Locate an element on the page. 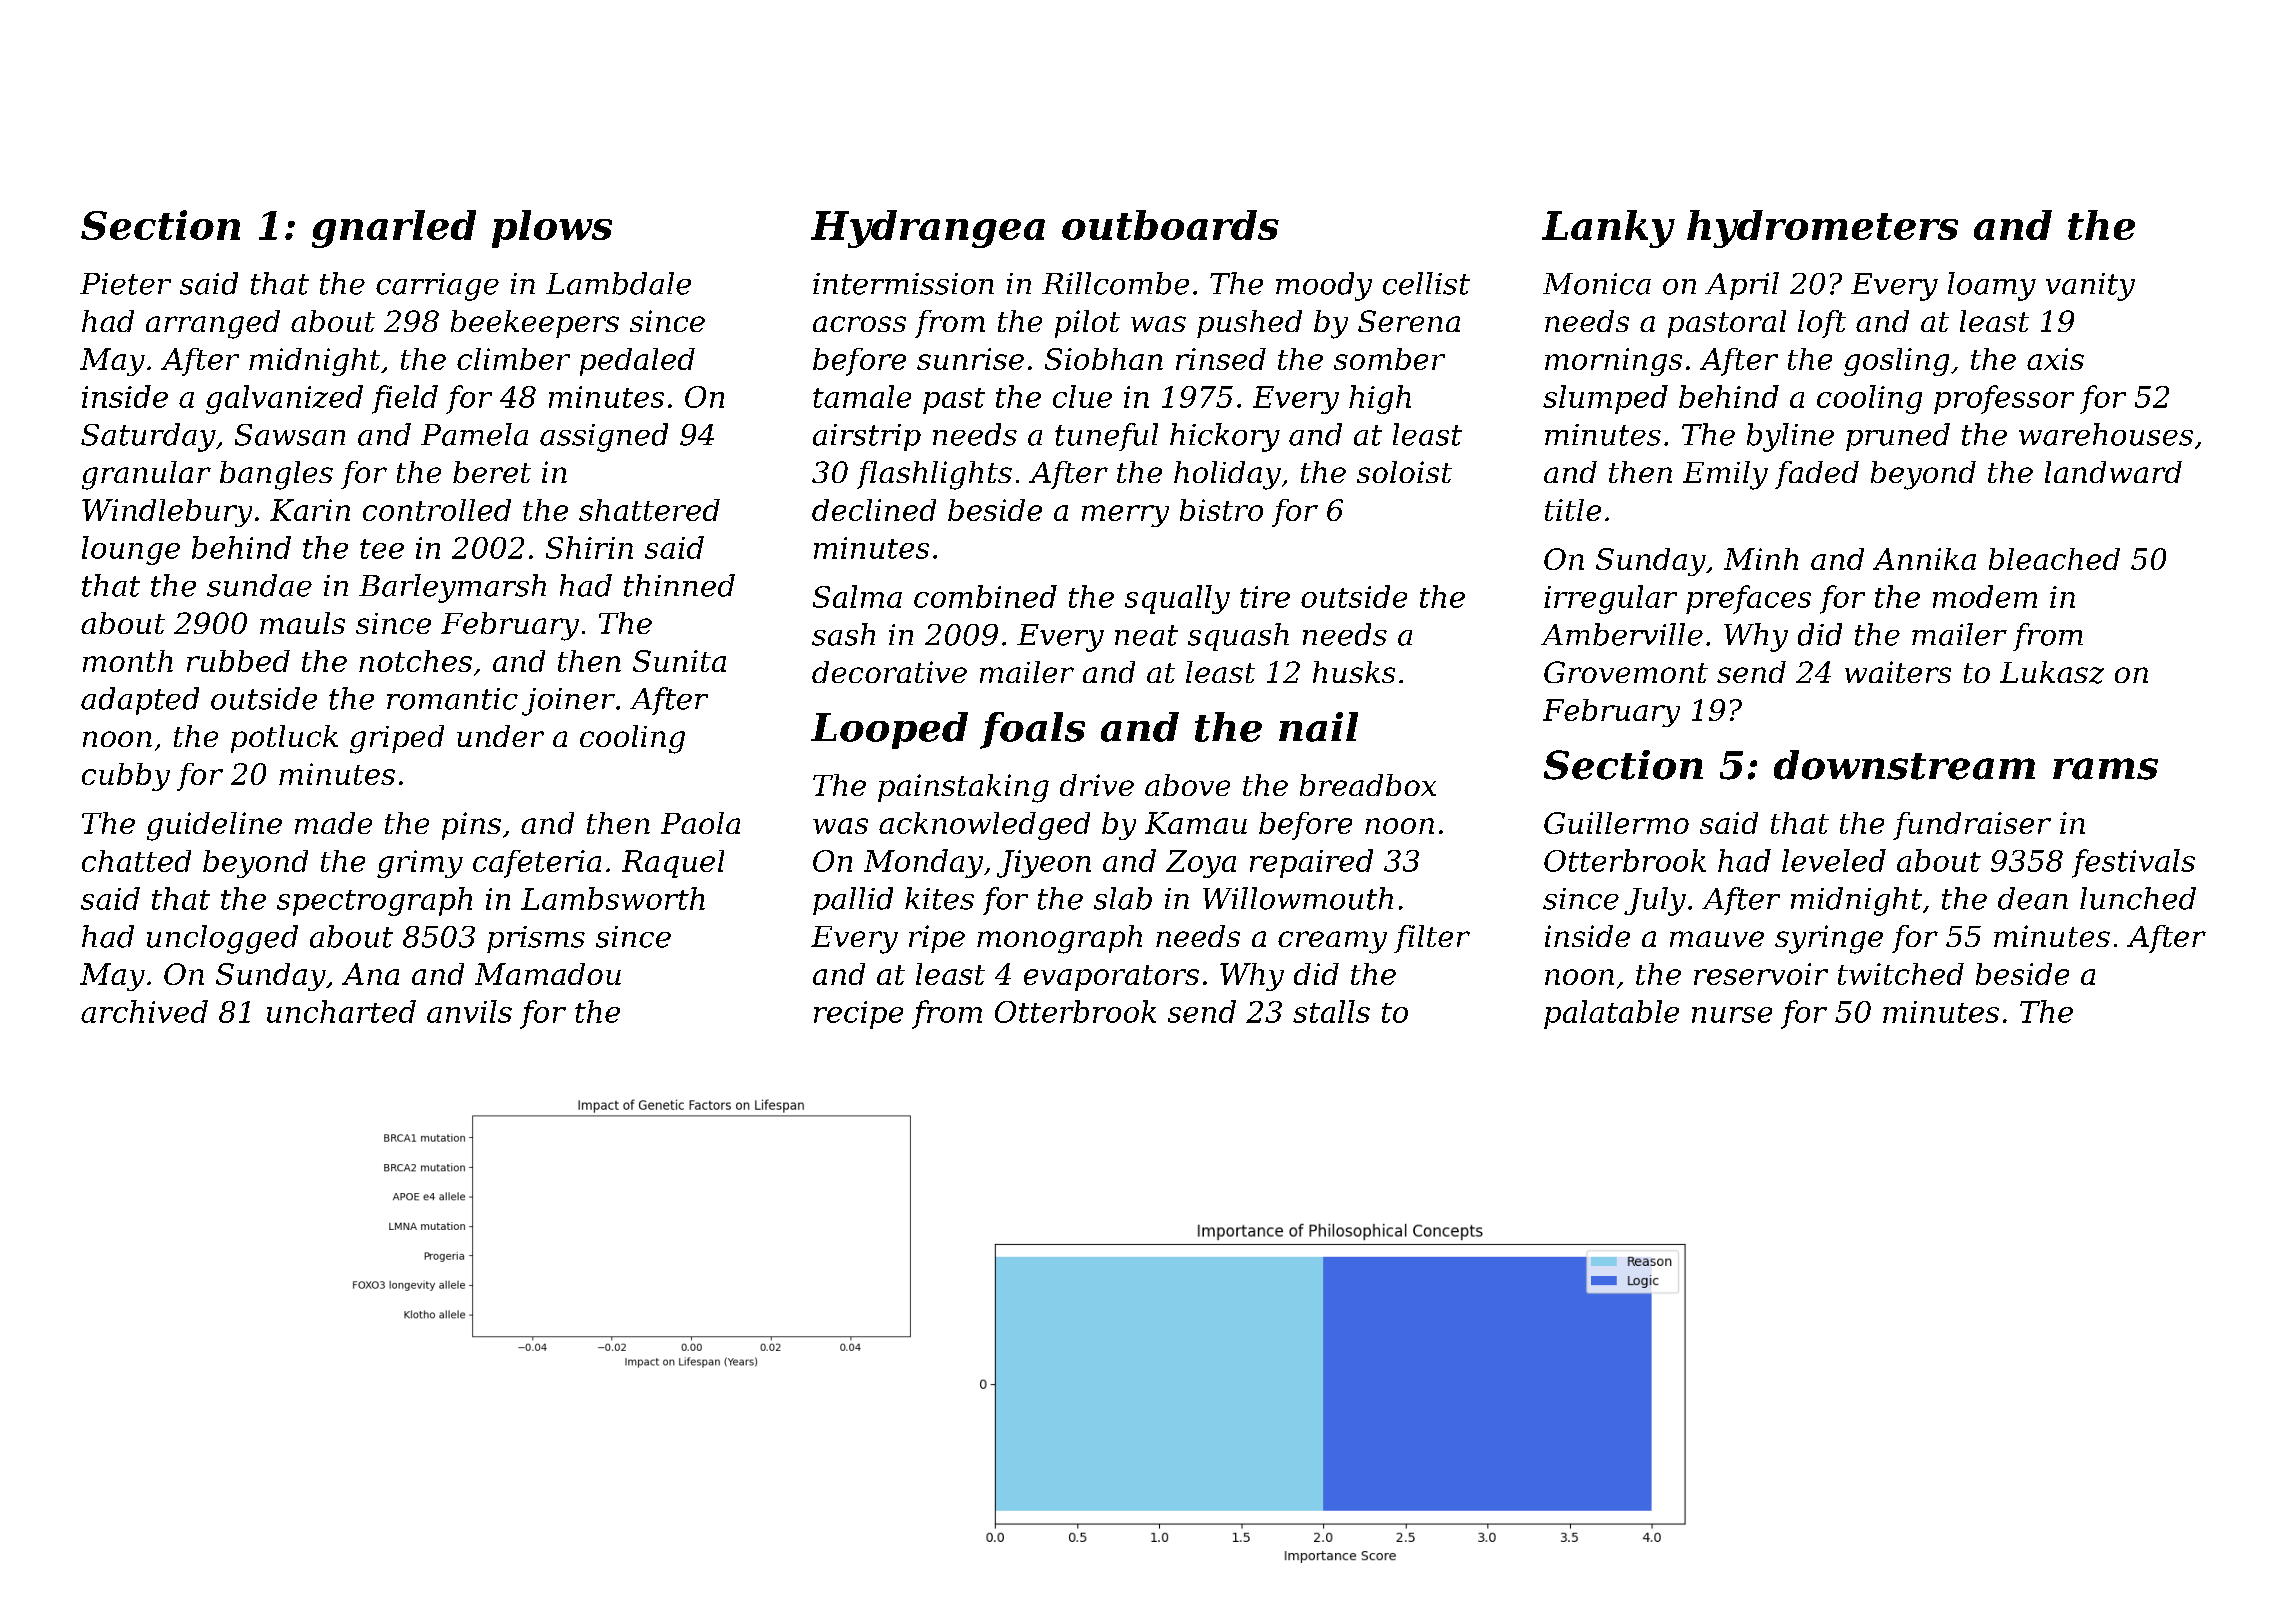  recipe is located at coordinates (858, 1015).
